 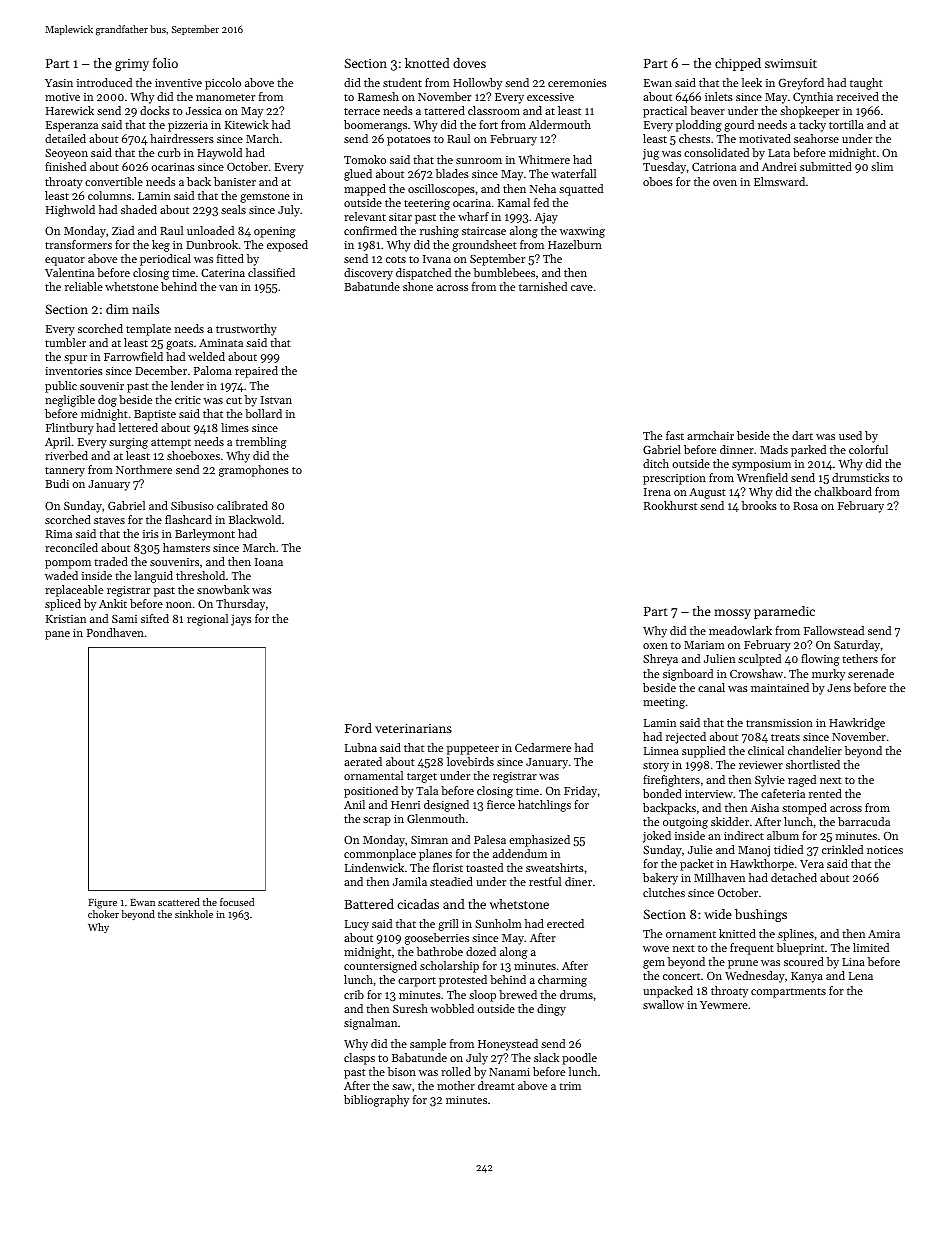 I want to click on introduced, so click(x=104, y=82).
